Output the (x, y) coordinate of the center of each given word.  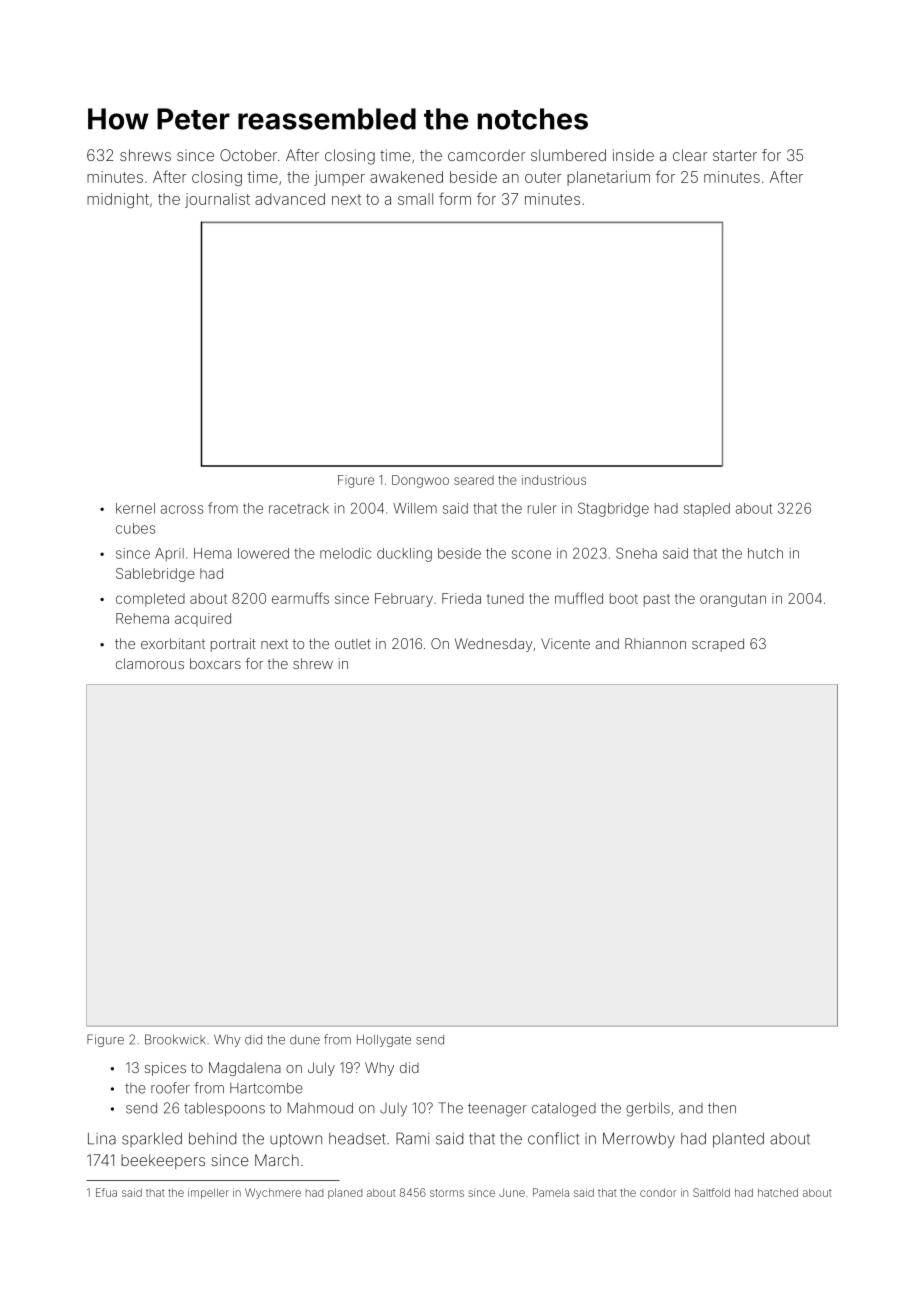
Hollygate (384, 1041)
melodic (345, 553)
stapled (707, 510)
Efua (106, 1192)
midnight (118, 200)
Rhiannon (655, 643)
